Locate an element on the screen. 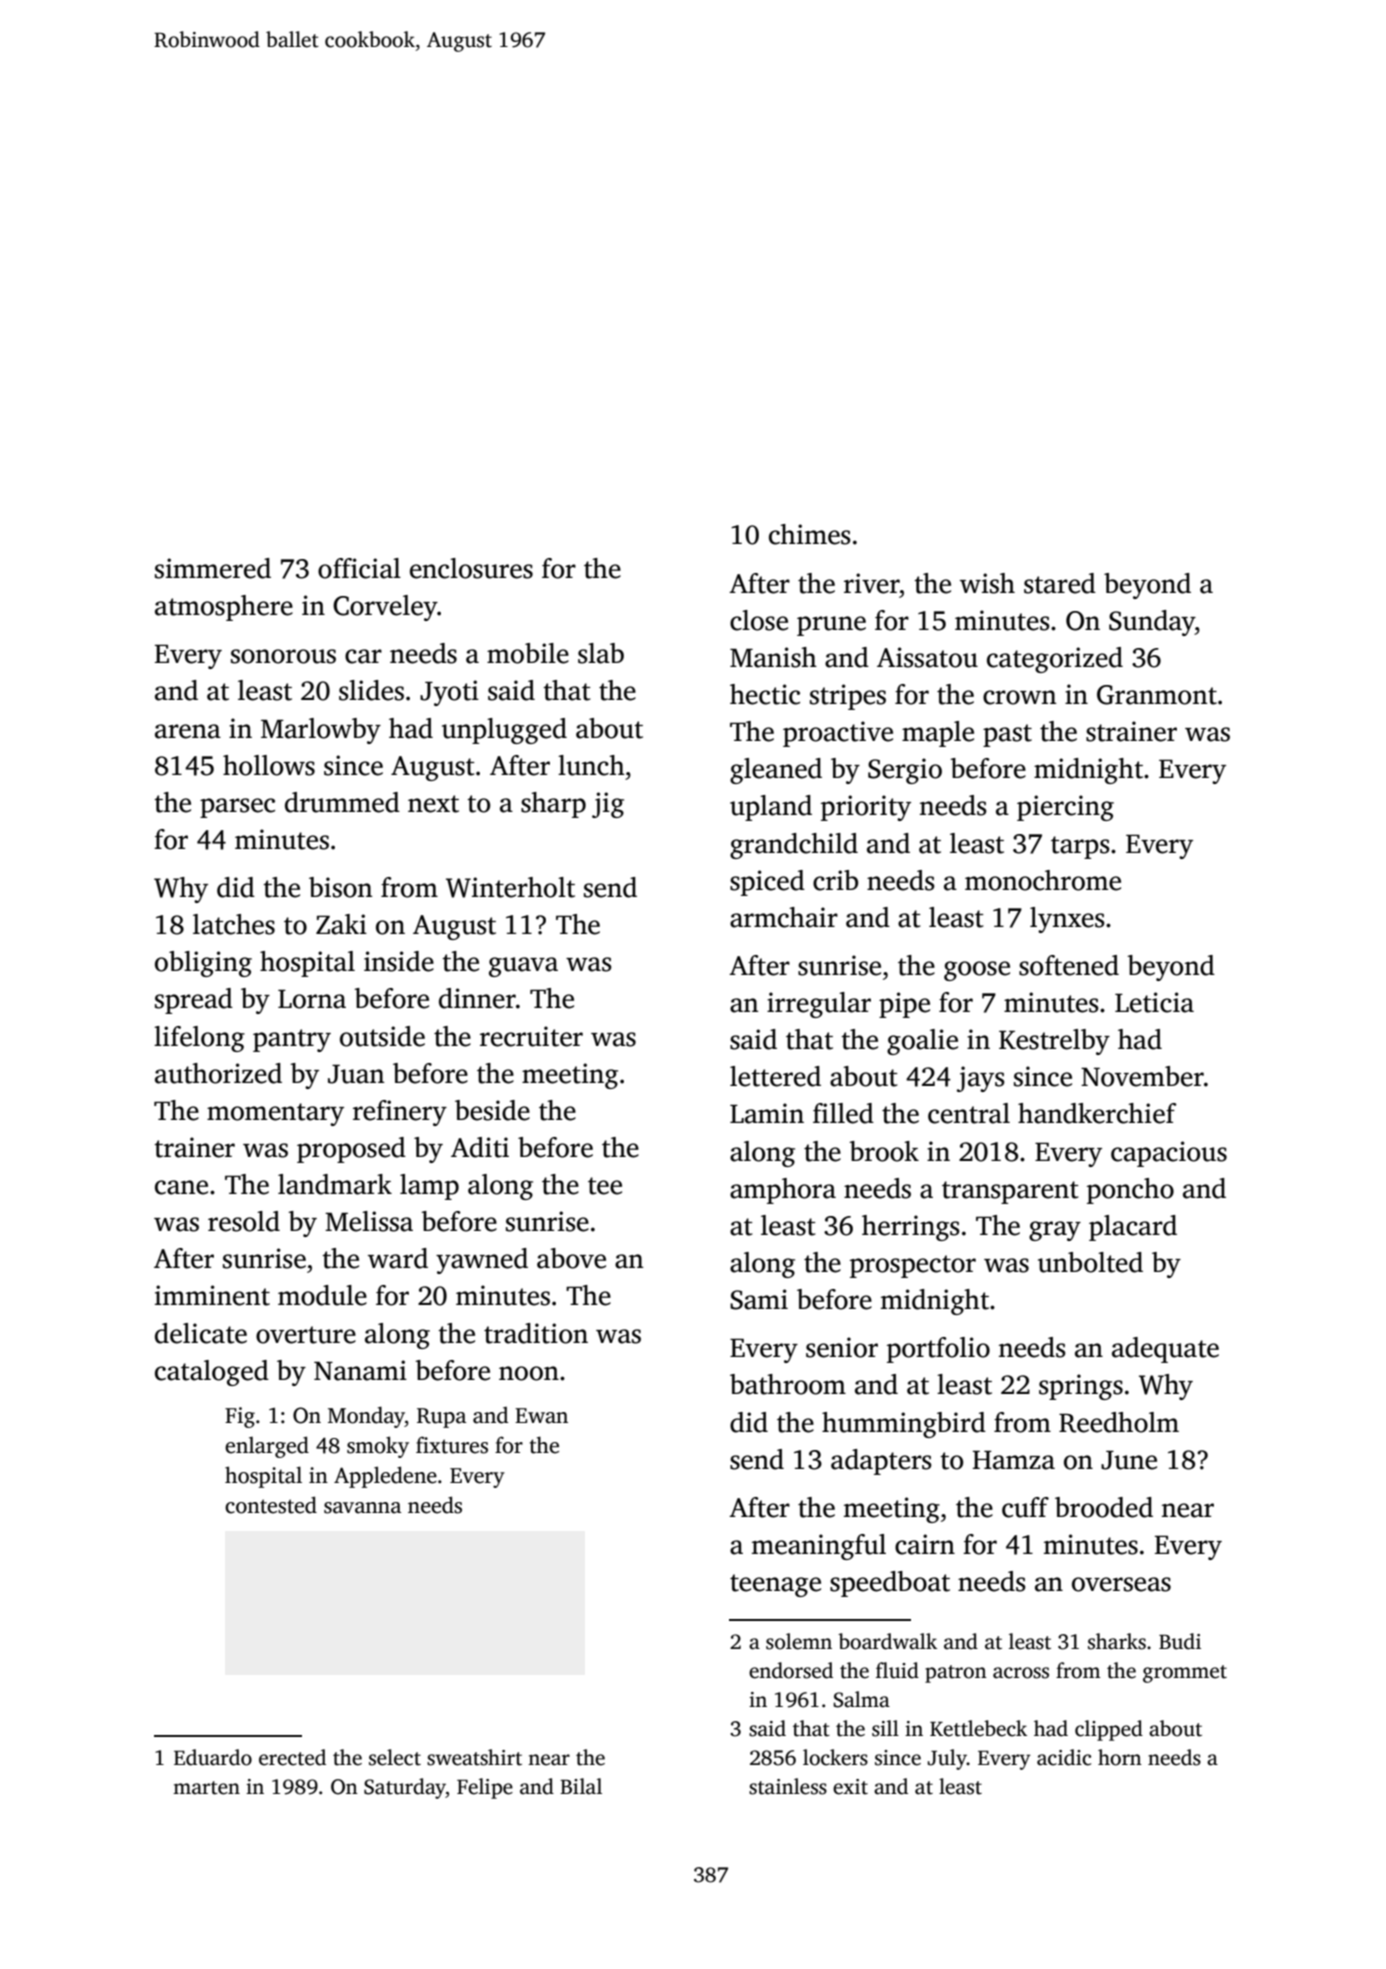 Image resolution: width=1386 pixels, height=1969 pixels. Melissa is located at coordinates (369, 1221).
